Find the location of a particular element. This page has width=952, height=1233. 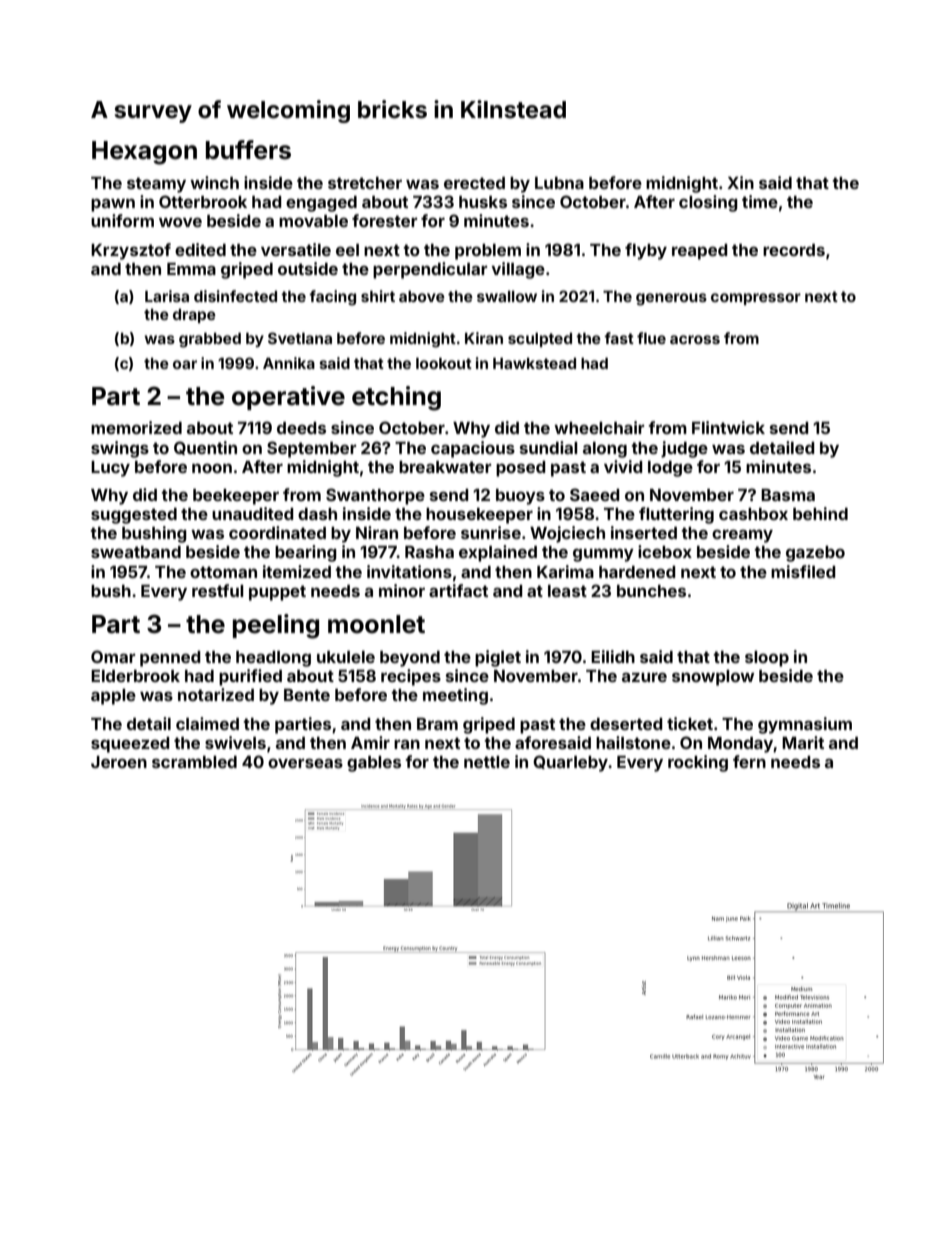

suggested is located at coordinates (134, 516).
